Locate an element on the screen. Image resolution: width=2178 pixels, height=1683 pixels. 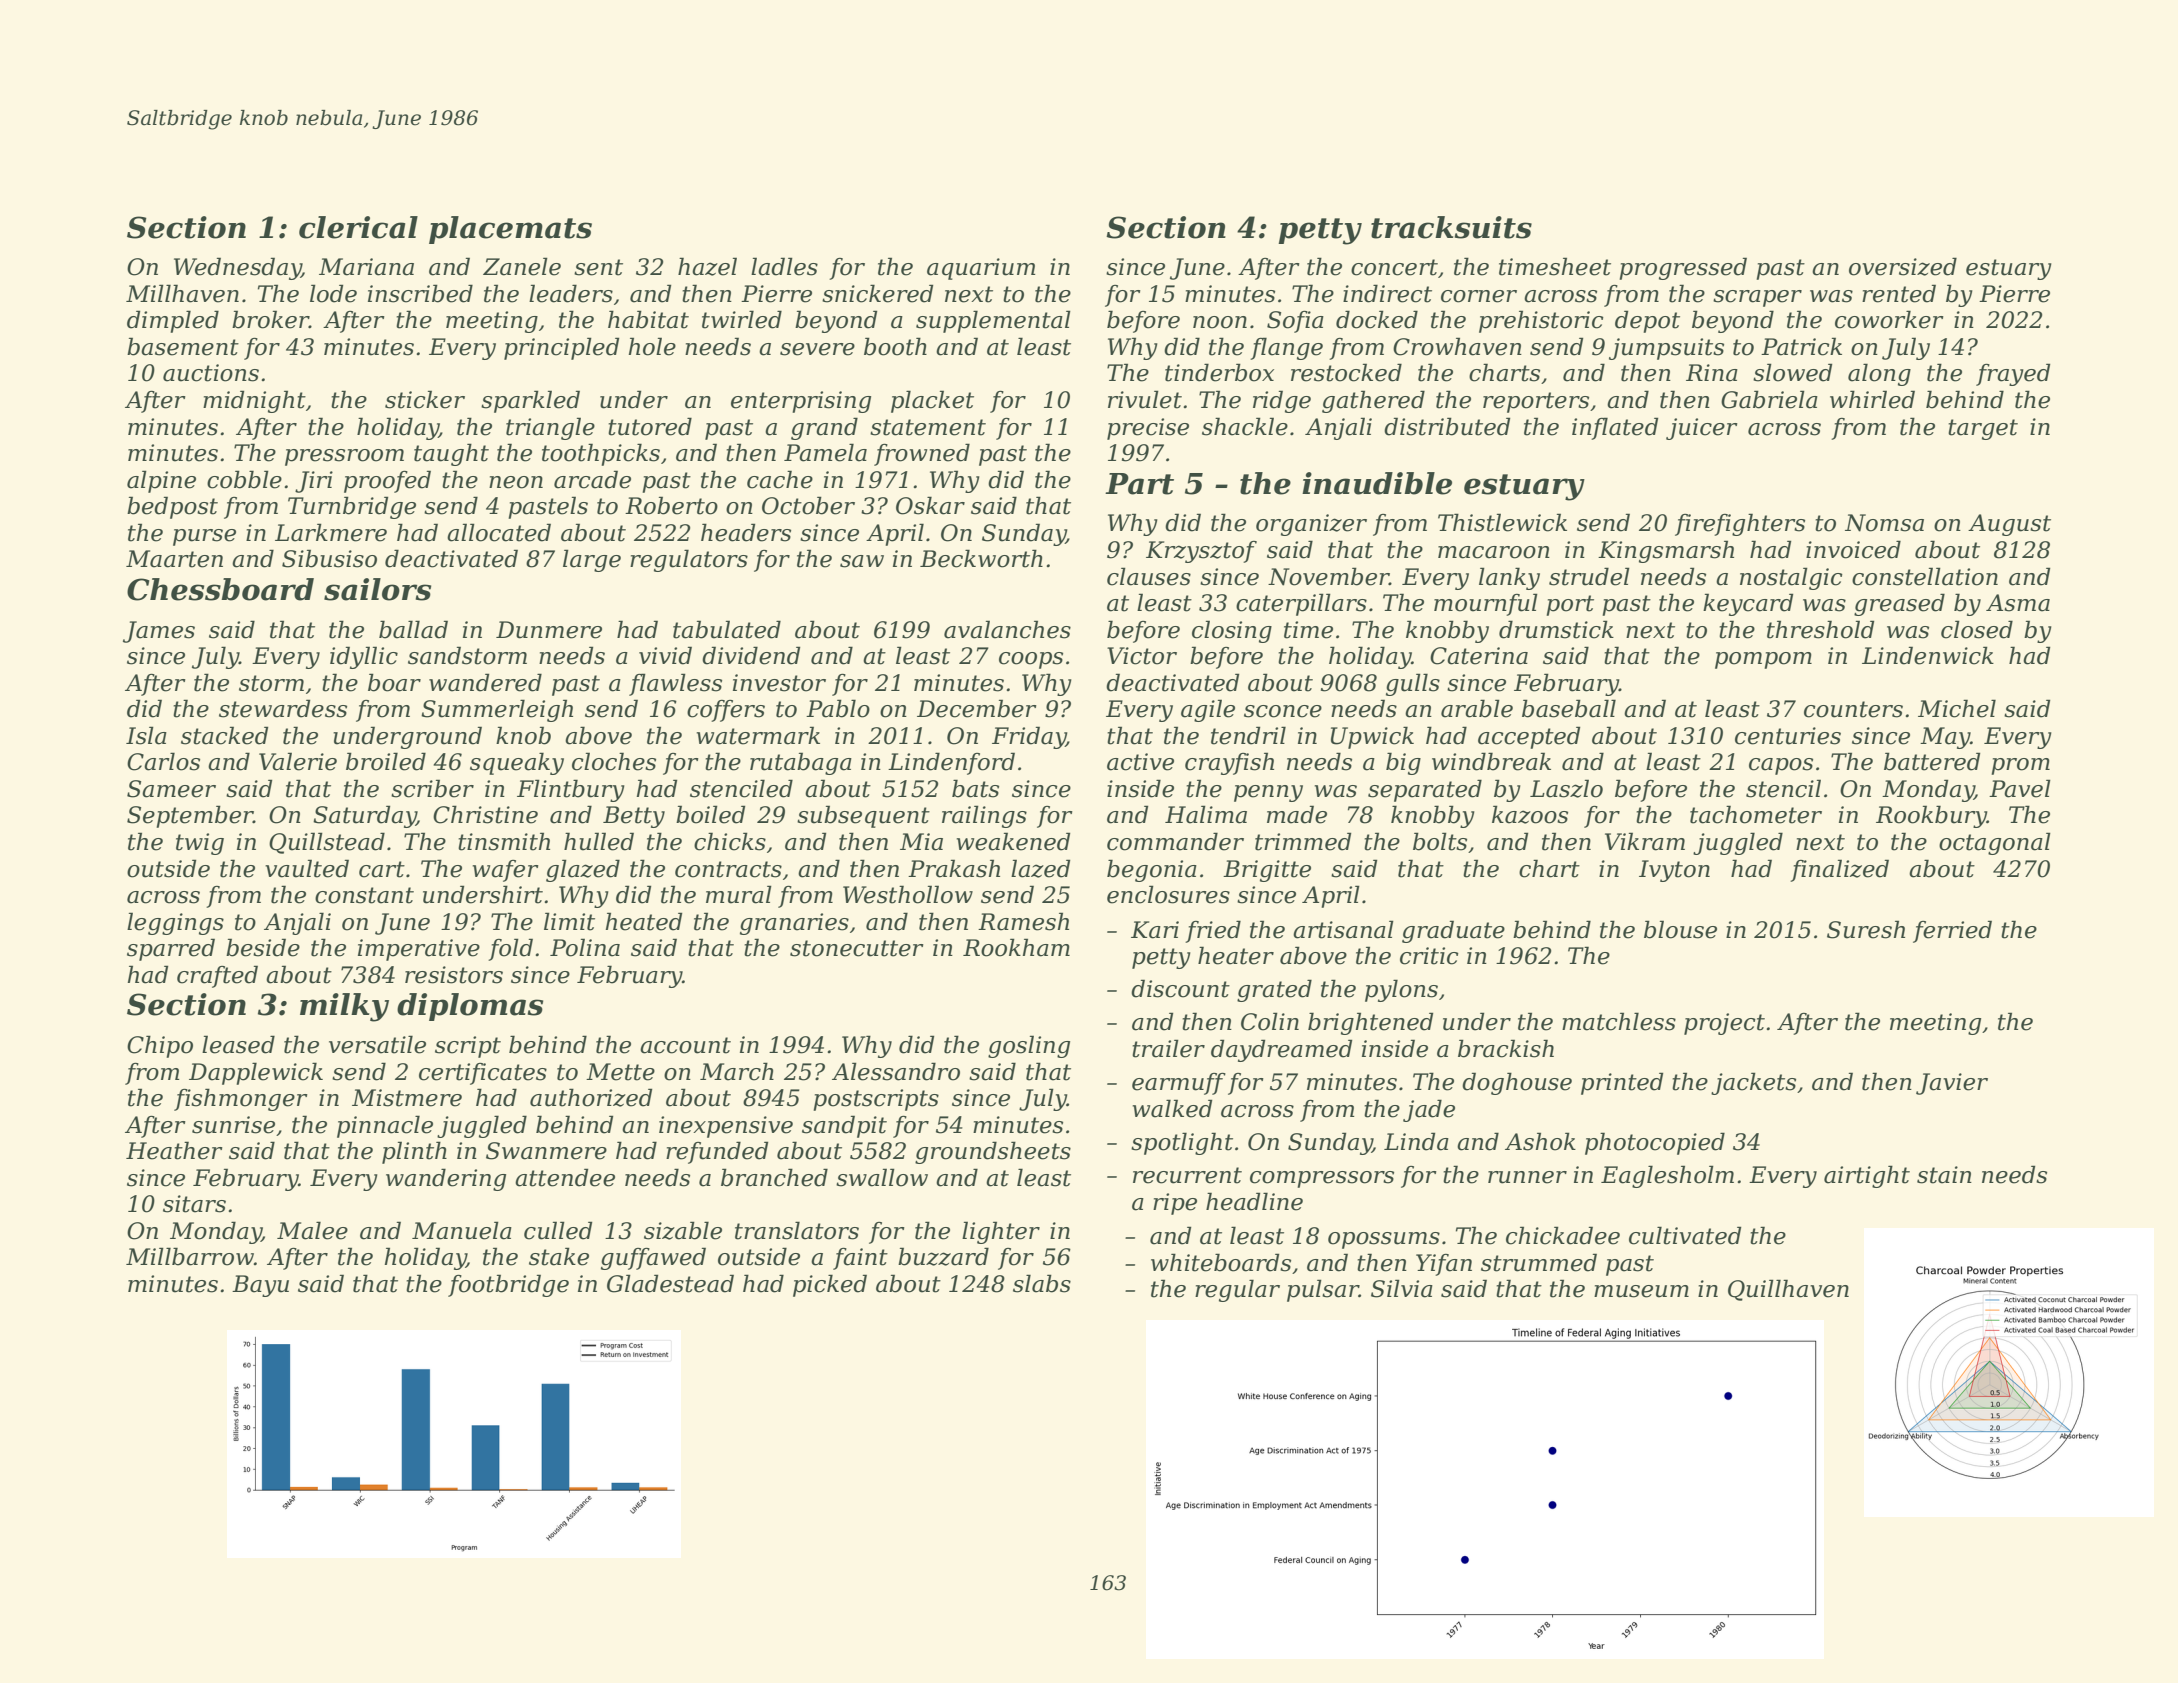
Sibusiso is located at coordinates (329, 558).
